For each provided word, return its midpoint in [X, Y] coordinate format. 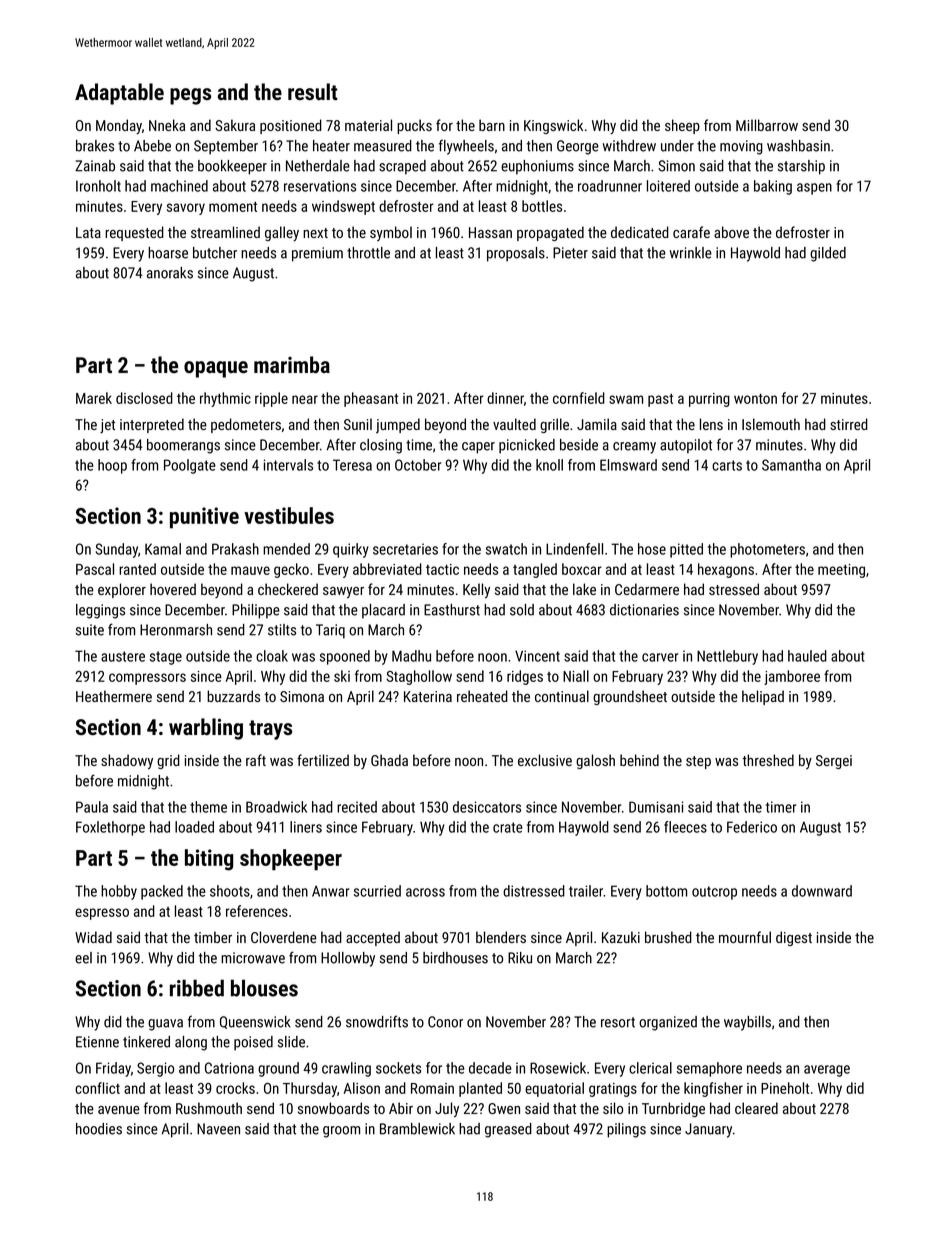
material [368, 125]
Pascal [95, 569]
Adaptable [119, 94]
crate [508, 827]
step [698, 762]
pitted [686, 550]
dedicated [640, 232]
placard [383, 611]
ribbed [197, 988]
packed [162, 892]
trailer [586, 891]
